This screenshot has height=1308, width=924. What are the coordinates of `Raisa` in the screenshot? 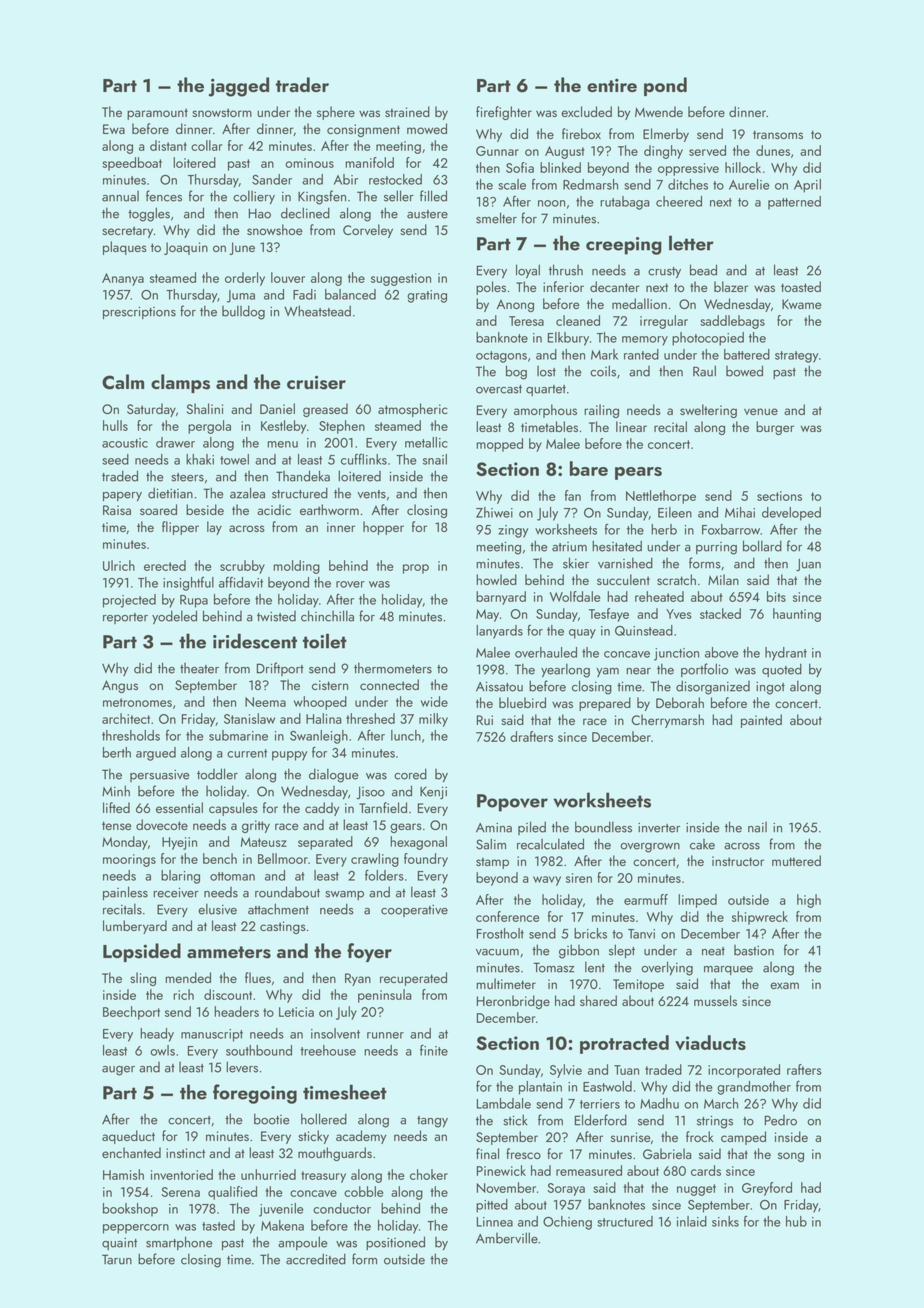 It's located at (117, 510).
